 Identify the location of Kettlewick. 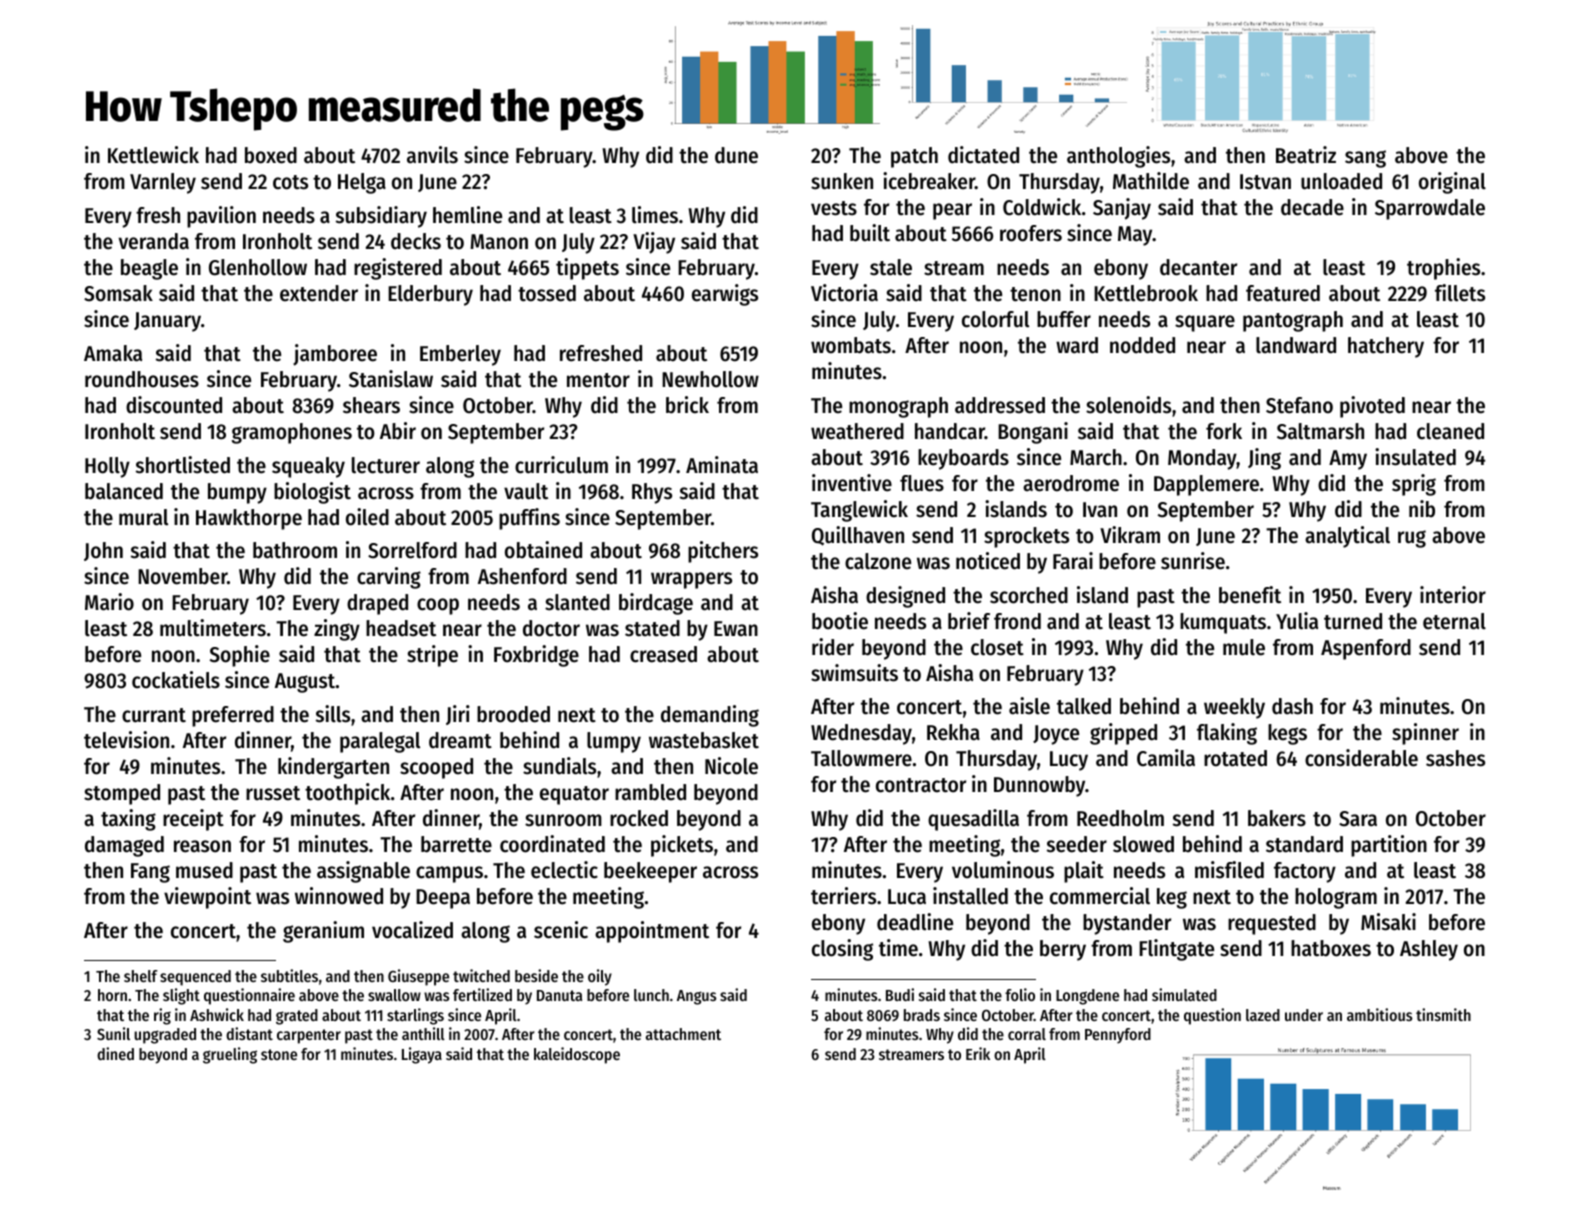
(153, 155).
